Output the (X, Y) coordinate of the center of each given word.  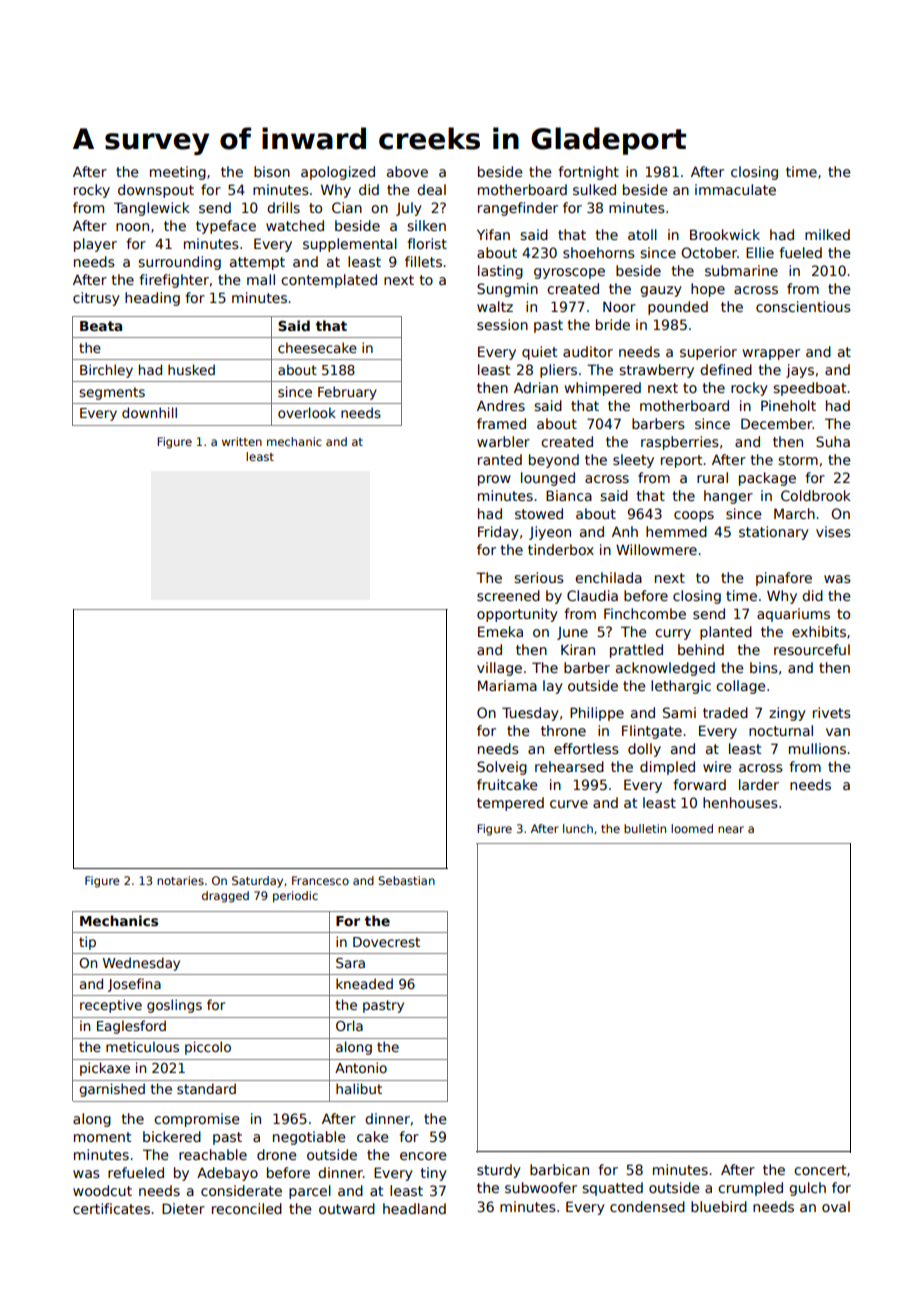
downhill (149, 412)
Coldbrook (816, 495)
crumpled (750, 1189)
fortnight (589, 173)
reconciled (247, 1208)
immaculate (735, 189)
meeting (178, 173)
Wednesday (141, 964)
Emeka (500, 631)
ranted (500, 459)
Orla (349, 1025)
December (777, 423)
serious (539, 577)
